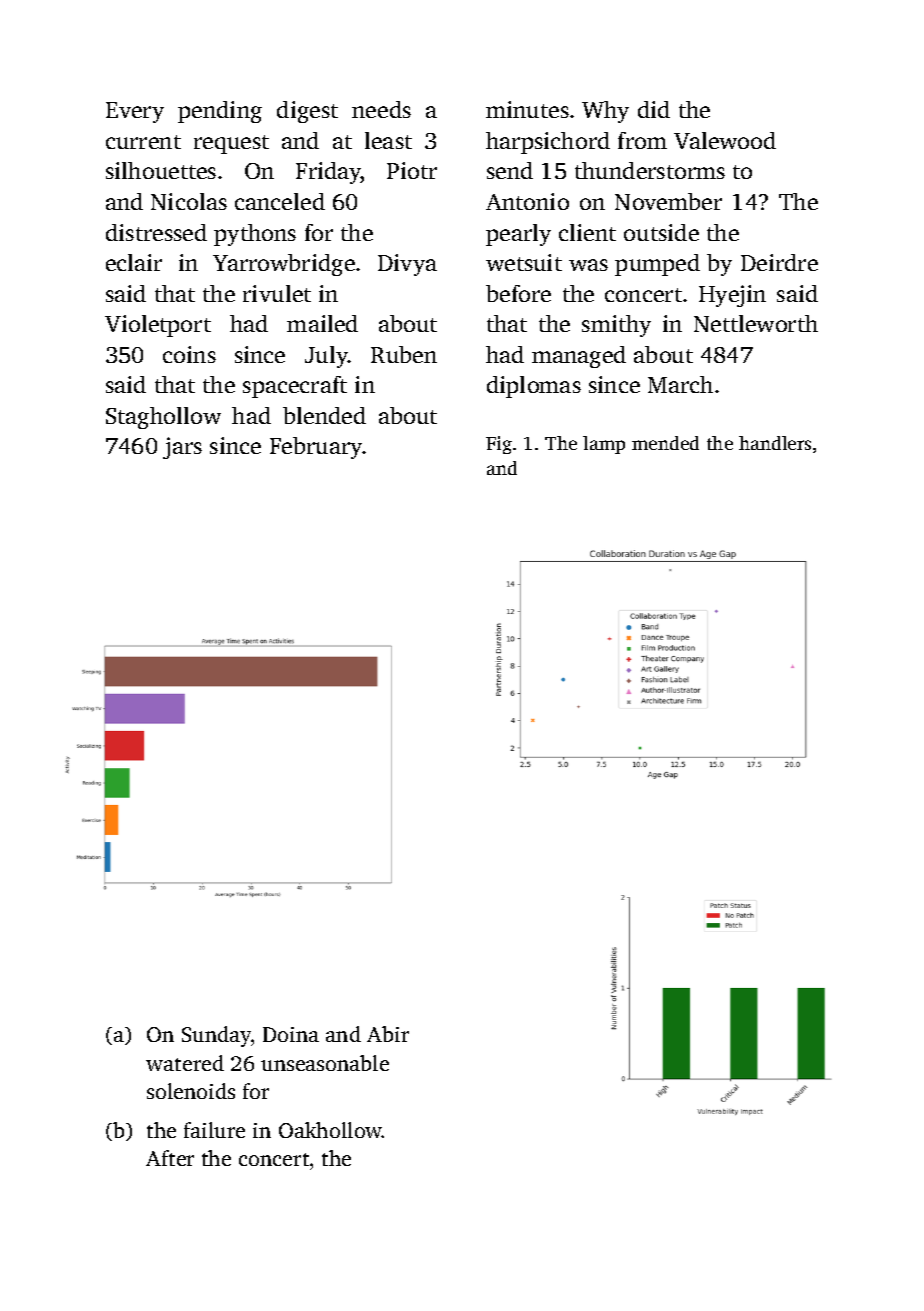 The image size is (924, 1311). I want to click on lamp, so click(604, 445).
